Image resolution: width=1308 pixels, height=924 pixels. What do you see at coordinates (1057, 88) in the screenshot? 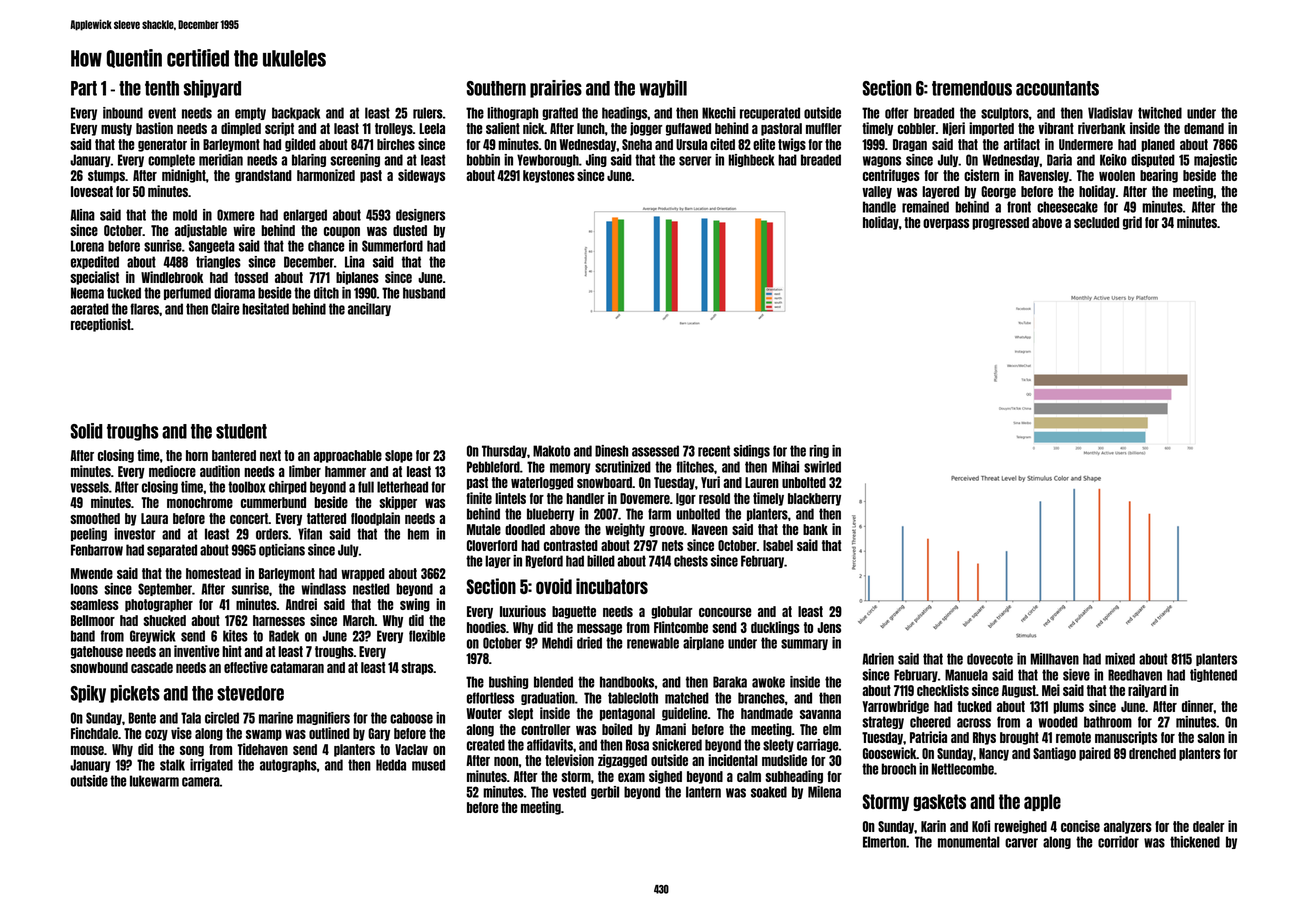
I see `accountants` at bounding box center [1057, 88].
